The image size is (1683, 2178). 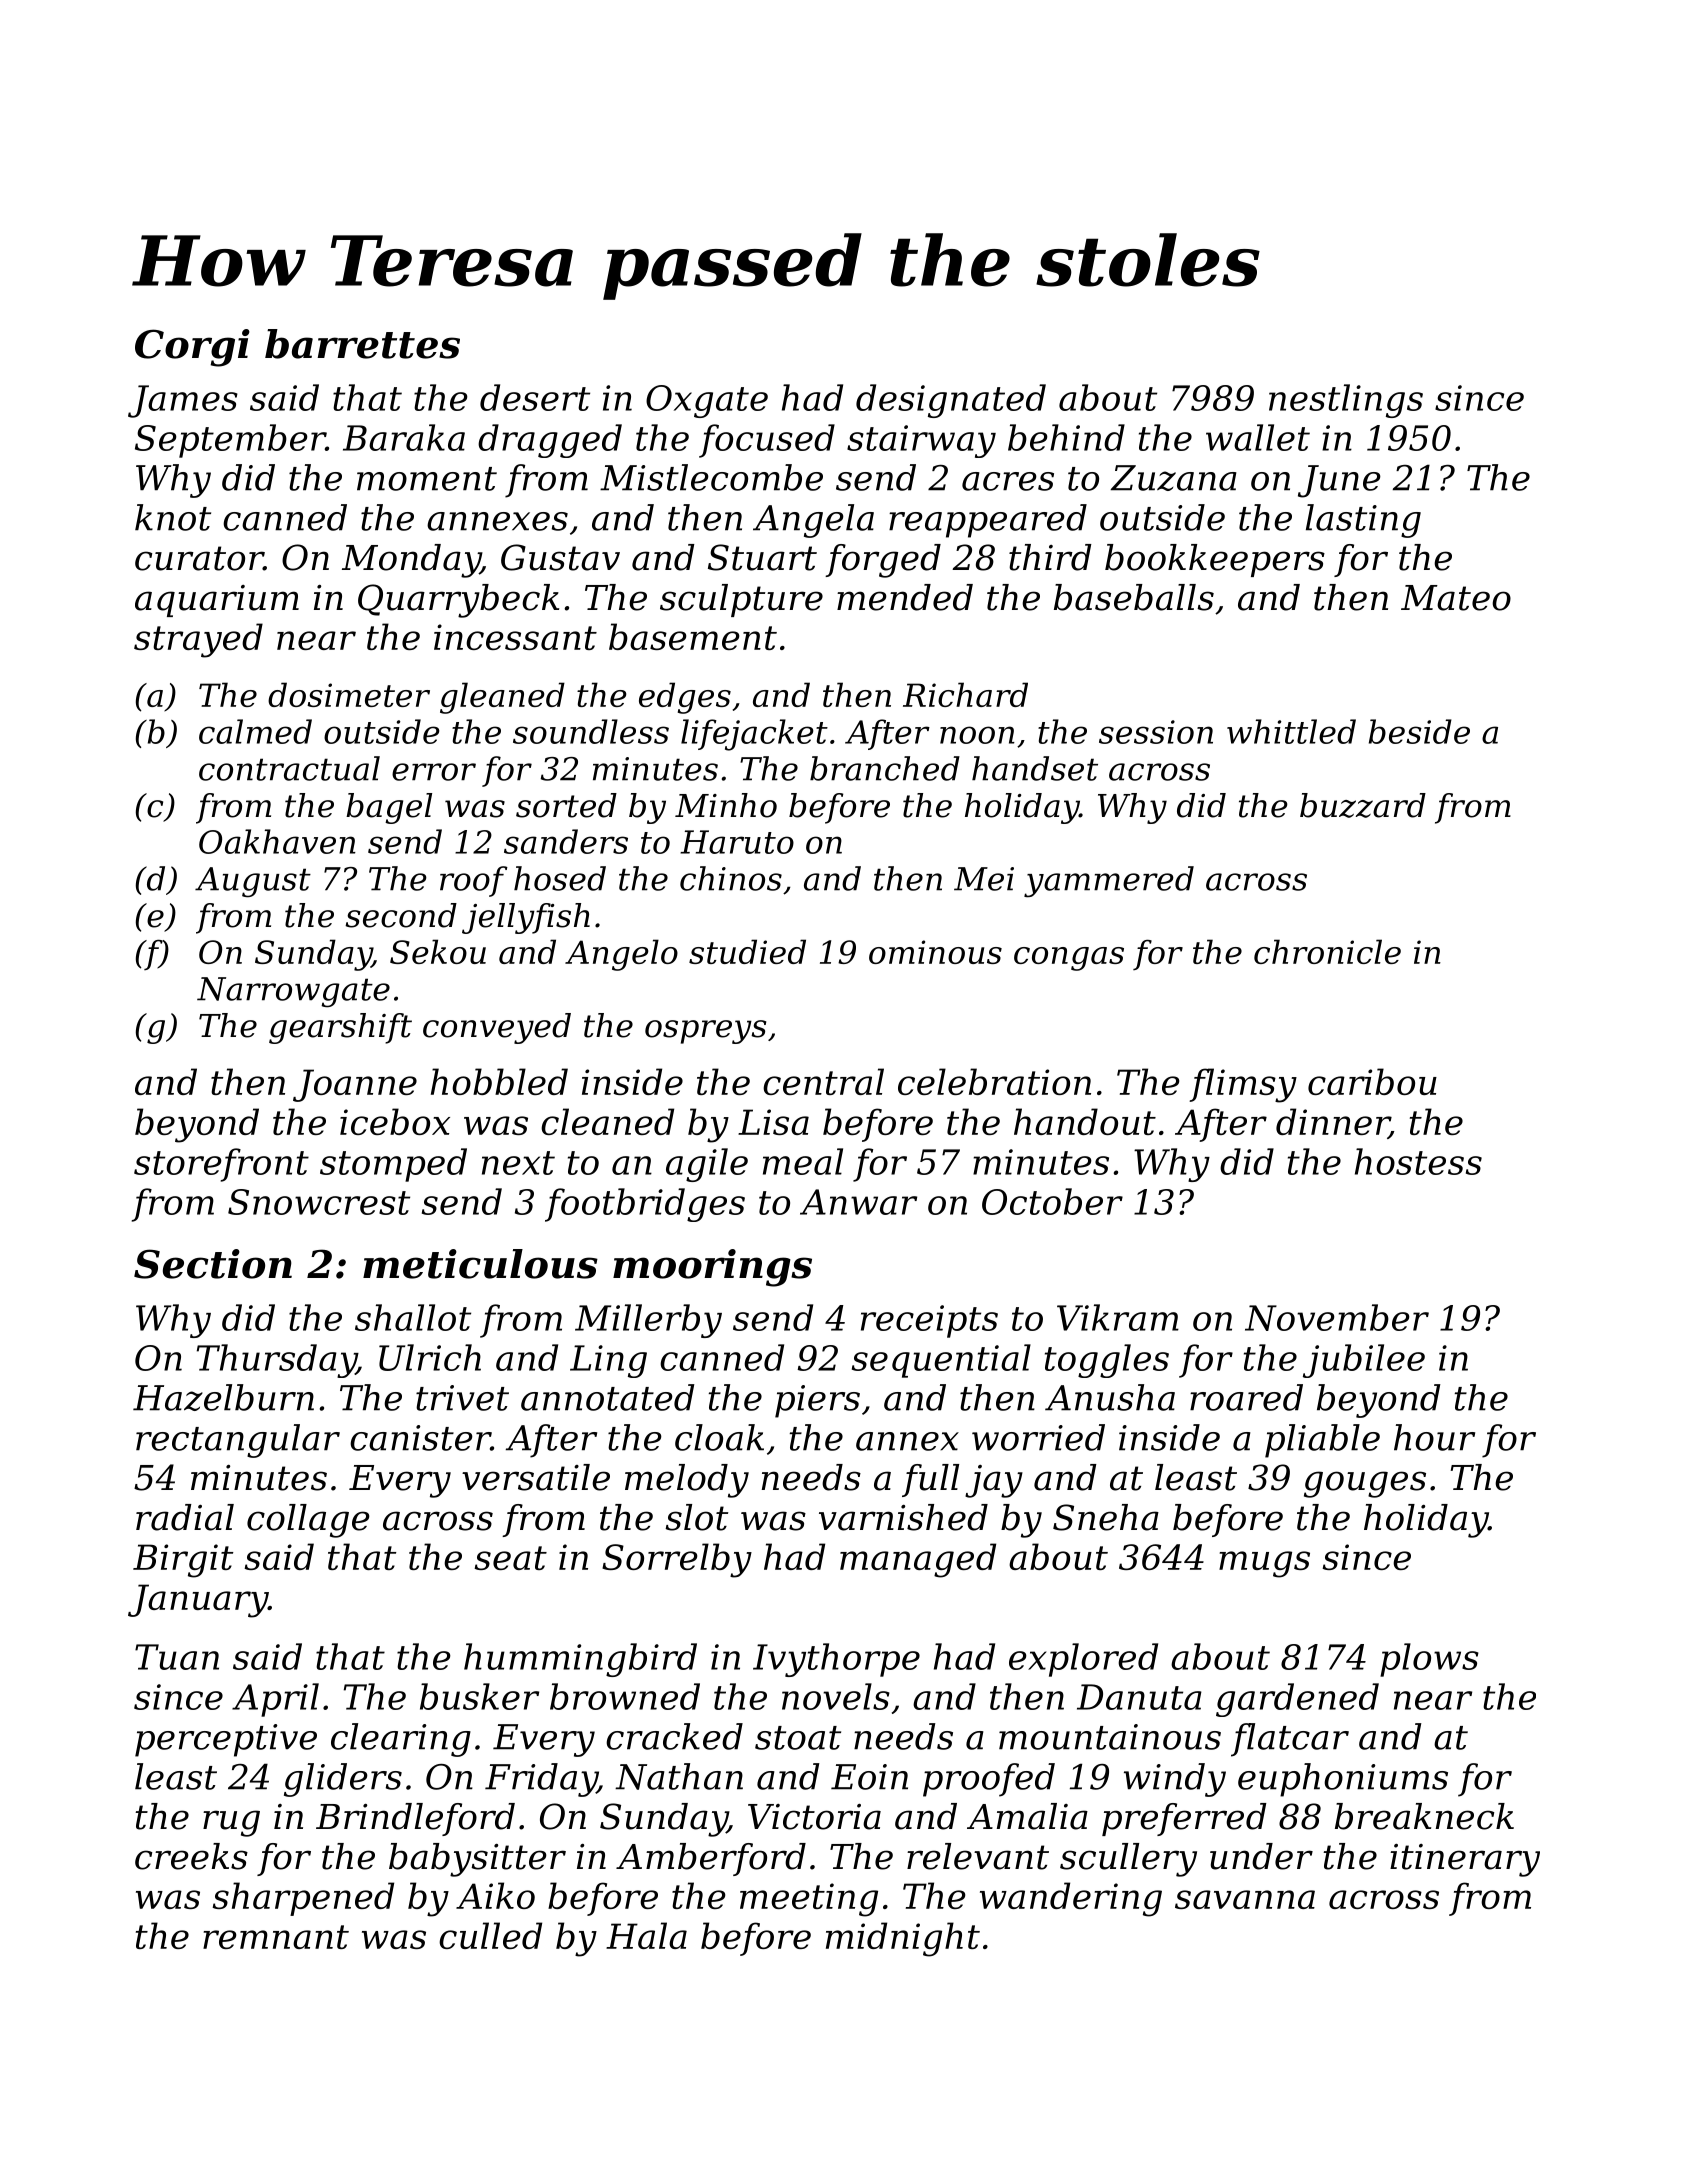 What do you see at coordinates (1175, 1780) in the document?
I see `windy` at bounding box center [1175, 1780].
